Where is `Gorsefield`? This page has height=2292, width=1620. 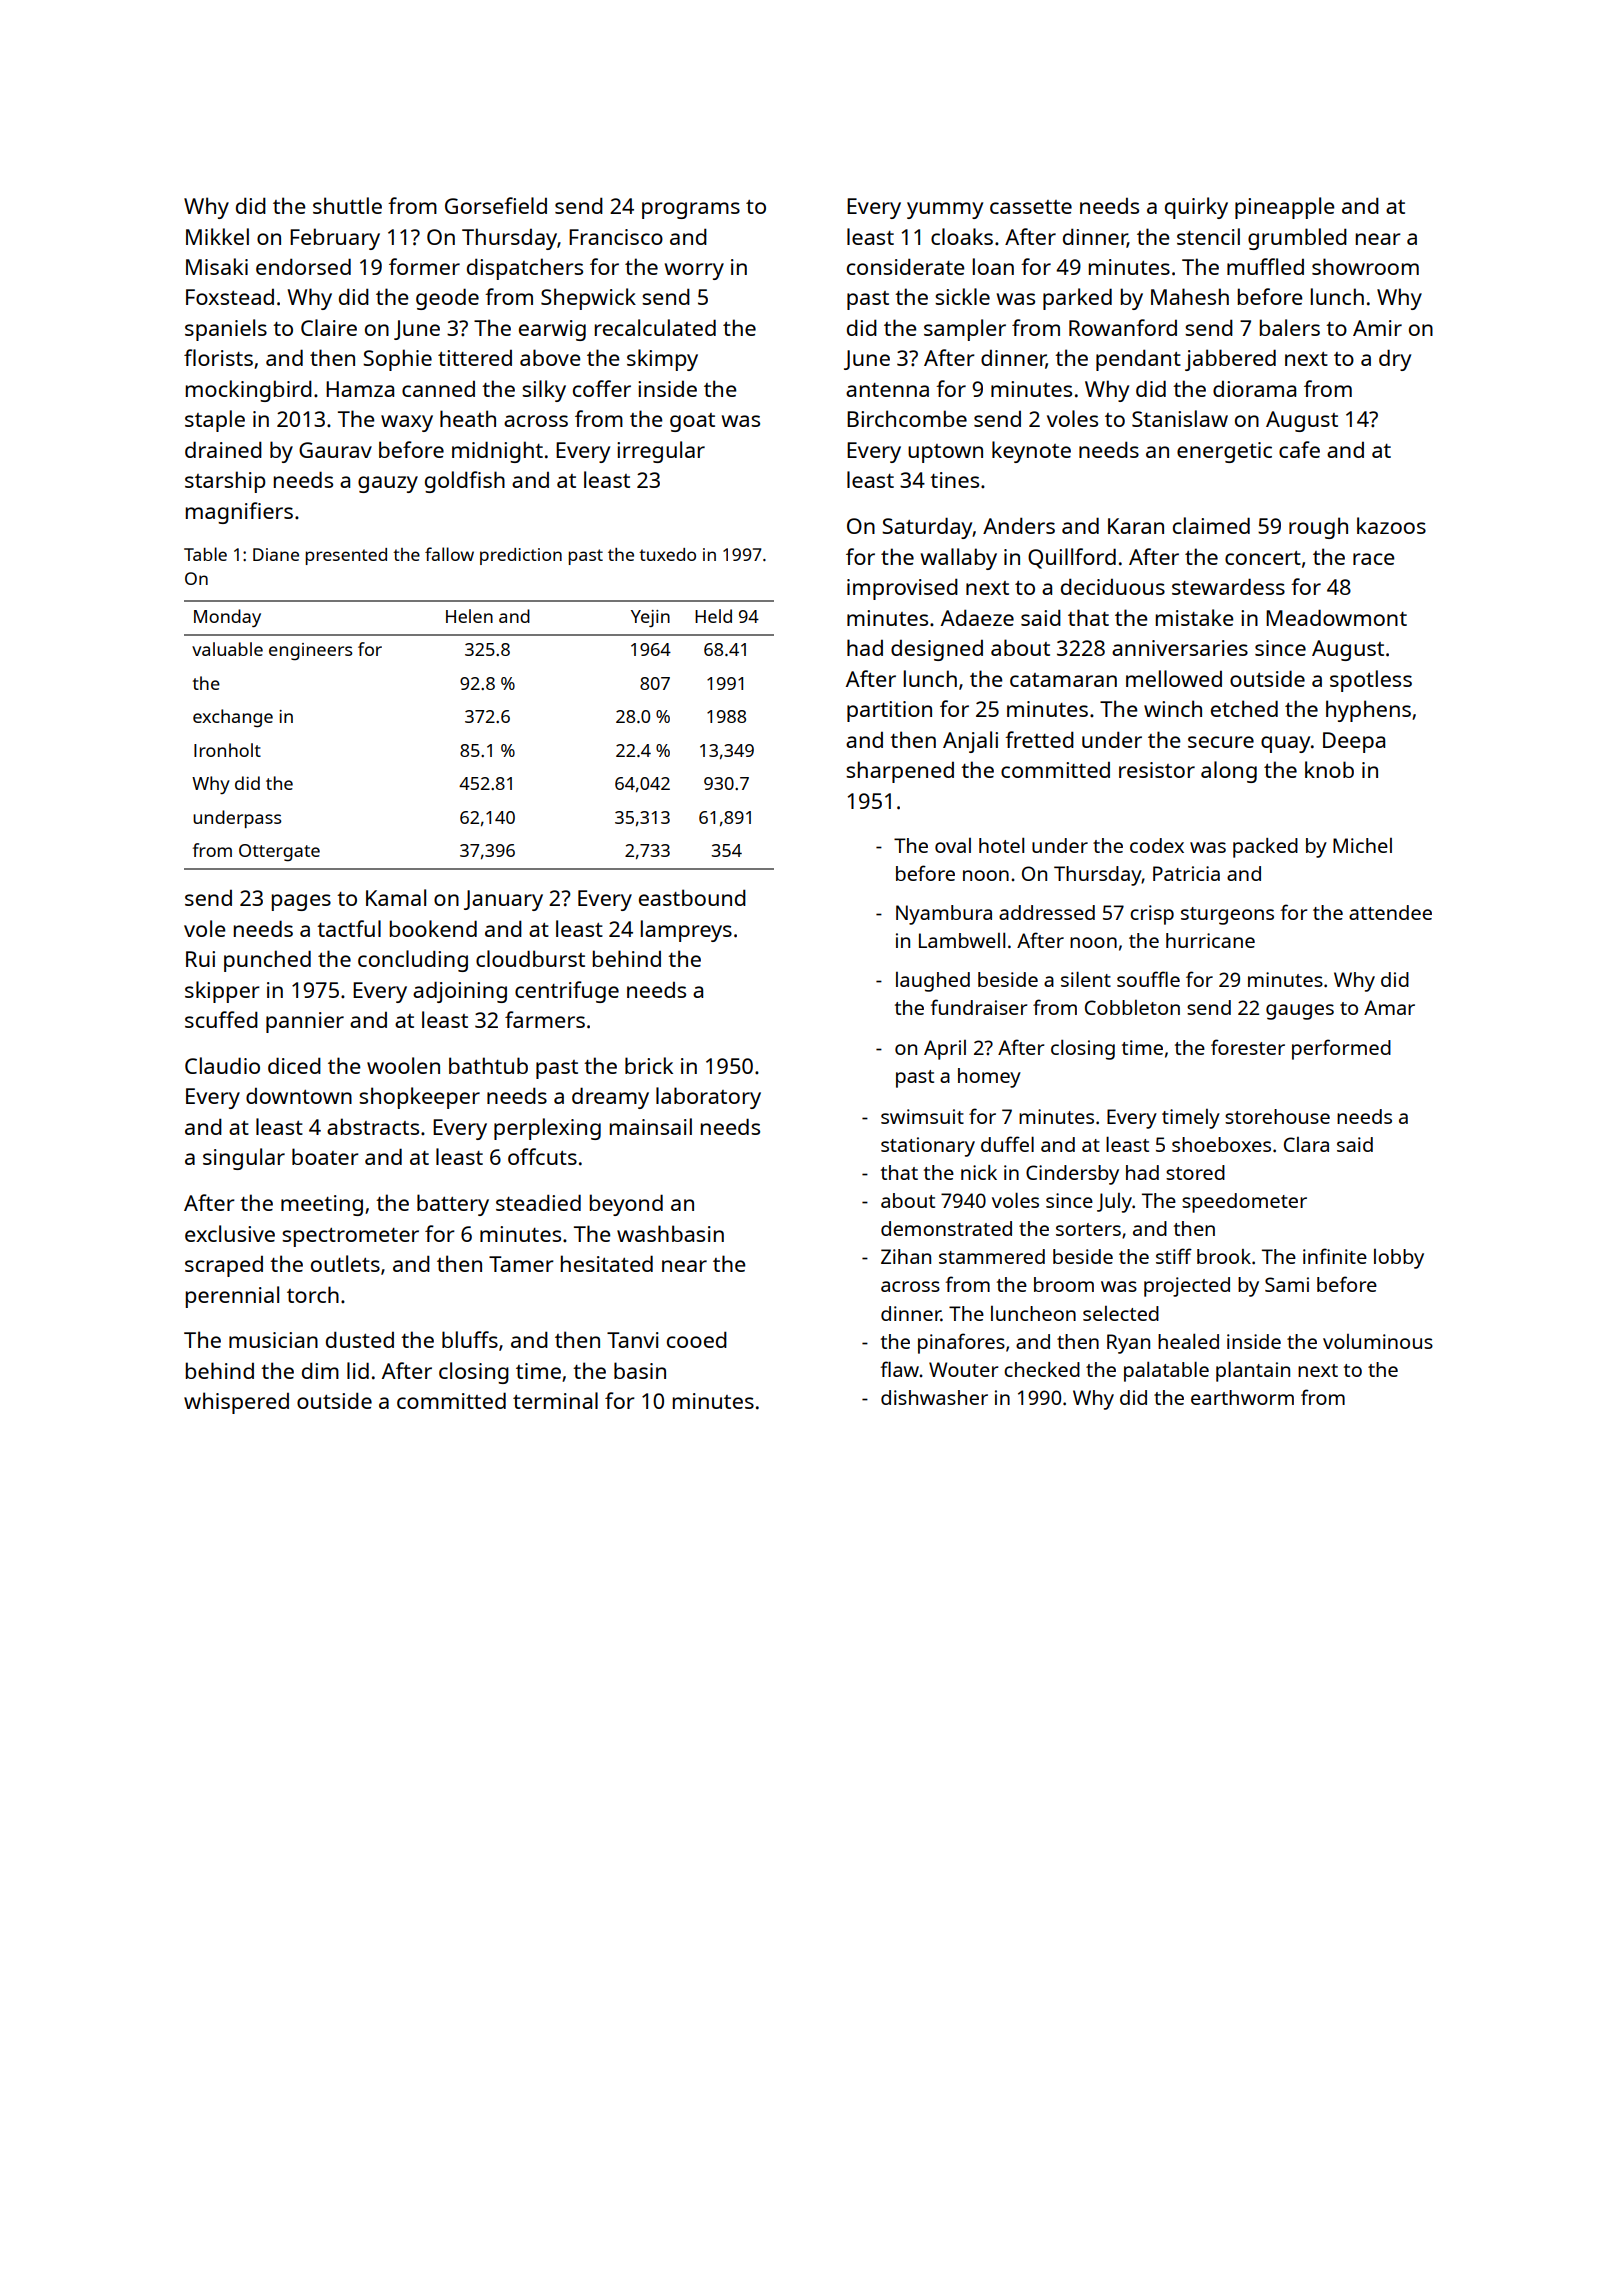 Gorsefield is located at coordinates (496, 205).
